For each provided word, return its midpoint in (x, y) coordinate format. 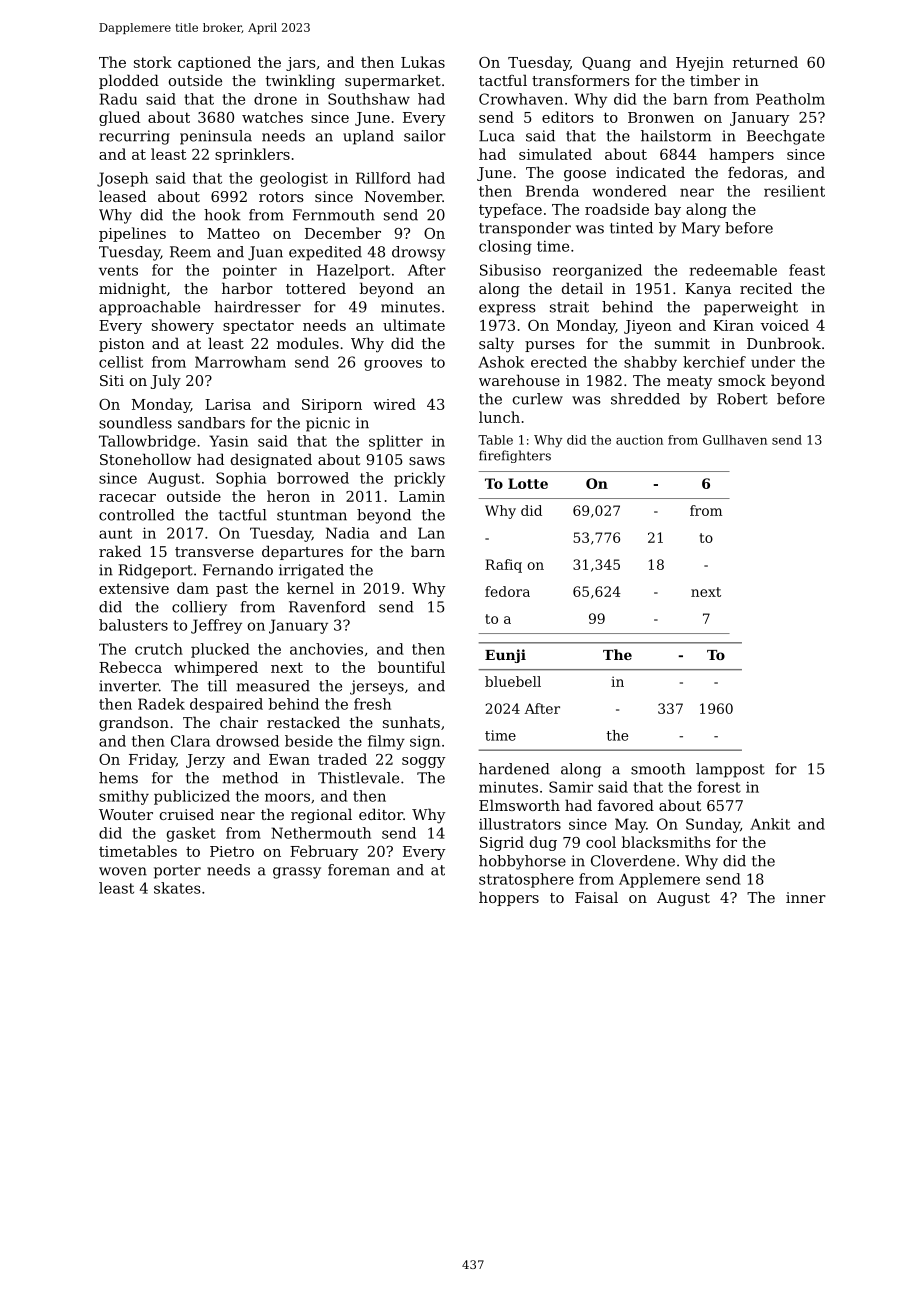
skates (177, 888)
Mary (701, 229)
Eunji (505, 656)
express (507, 310)
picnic (328, 424)
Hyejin (700, 64)
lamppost (730, 770)
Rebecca (130, 667)
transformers (581, 80)
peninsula (216, 137)
